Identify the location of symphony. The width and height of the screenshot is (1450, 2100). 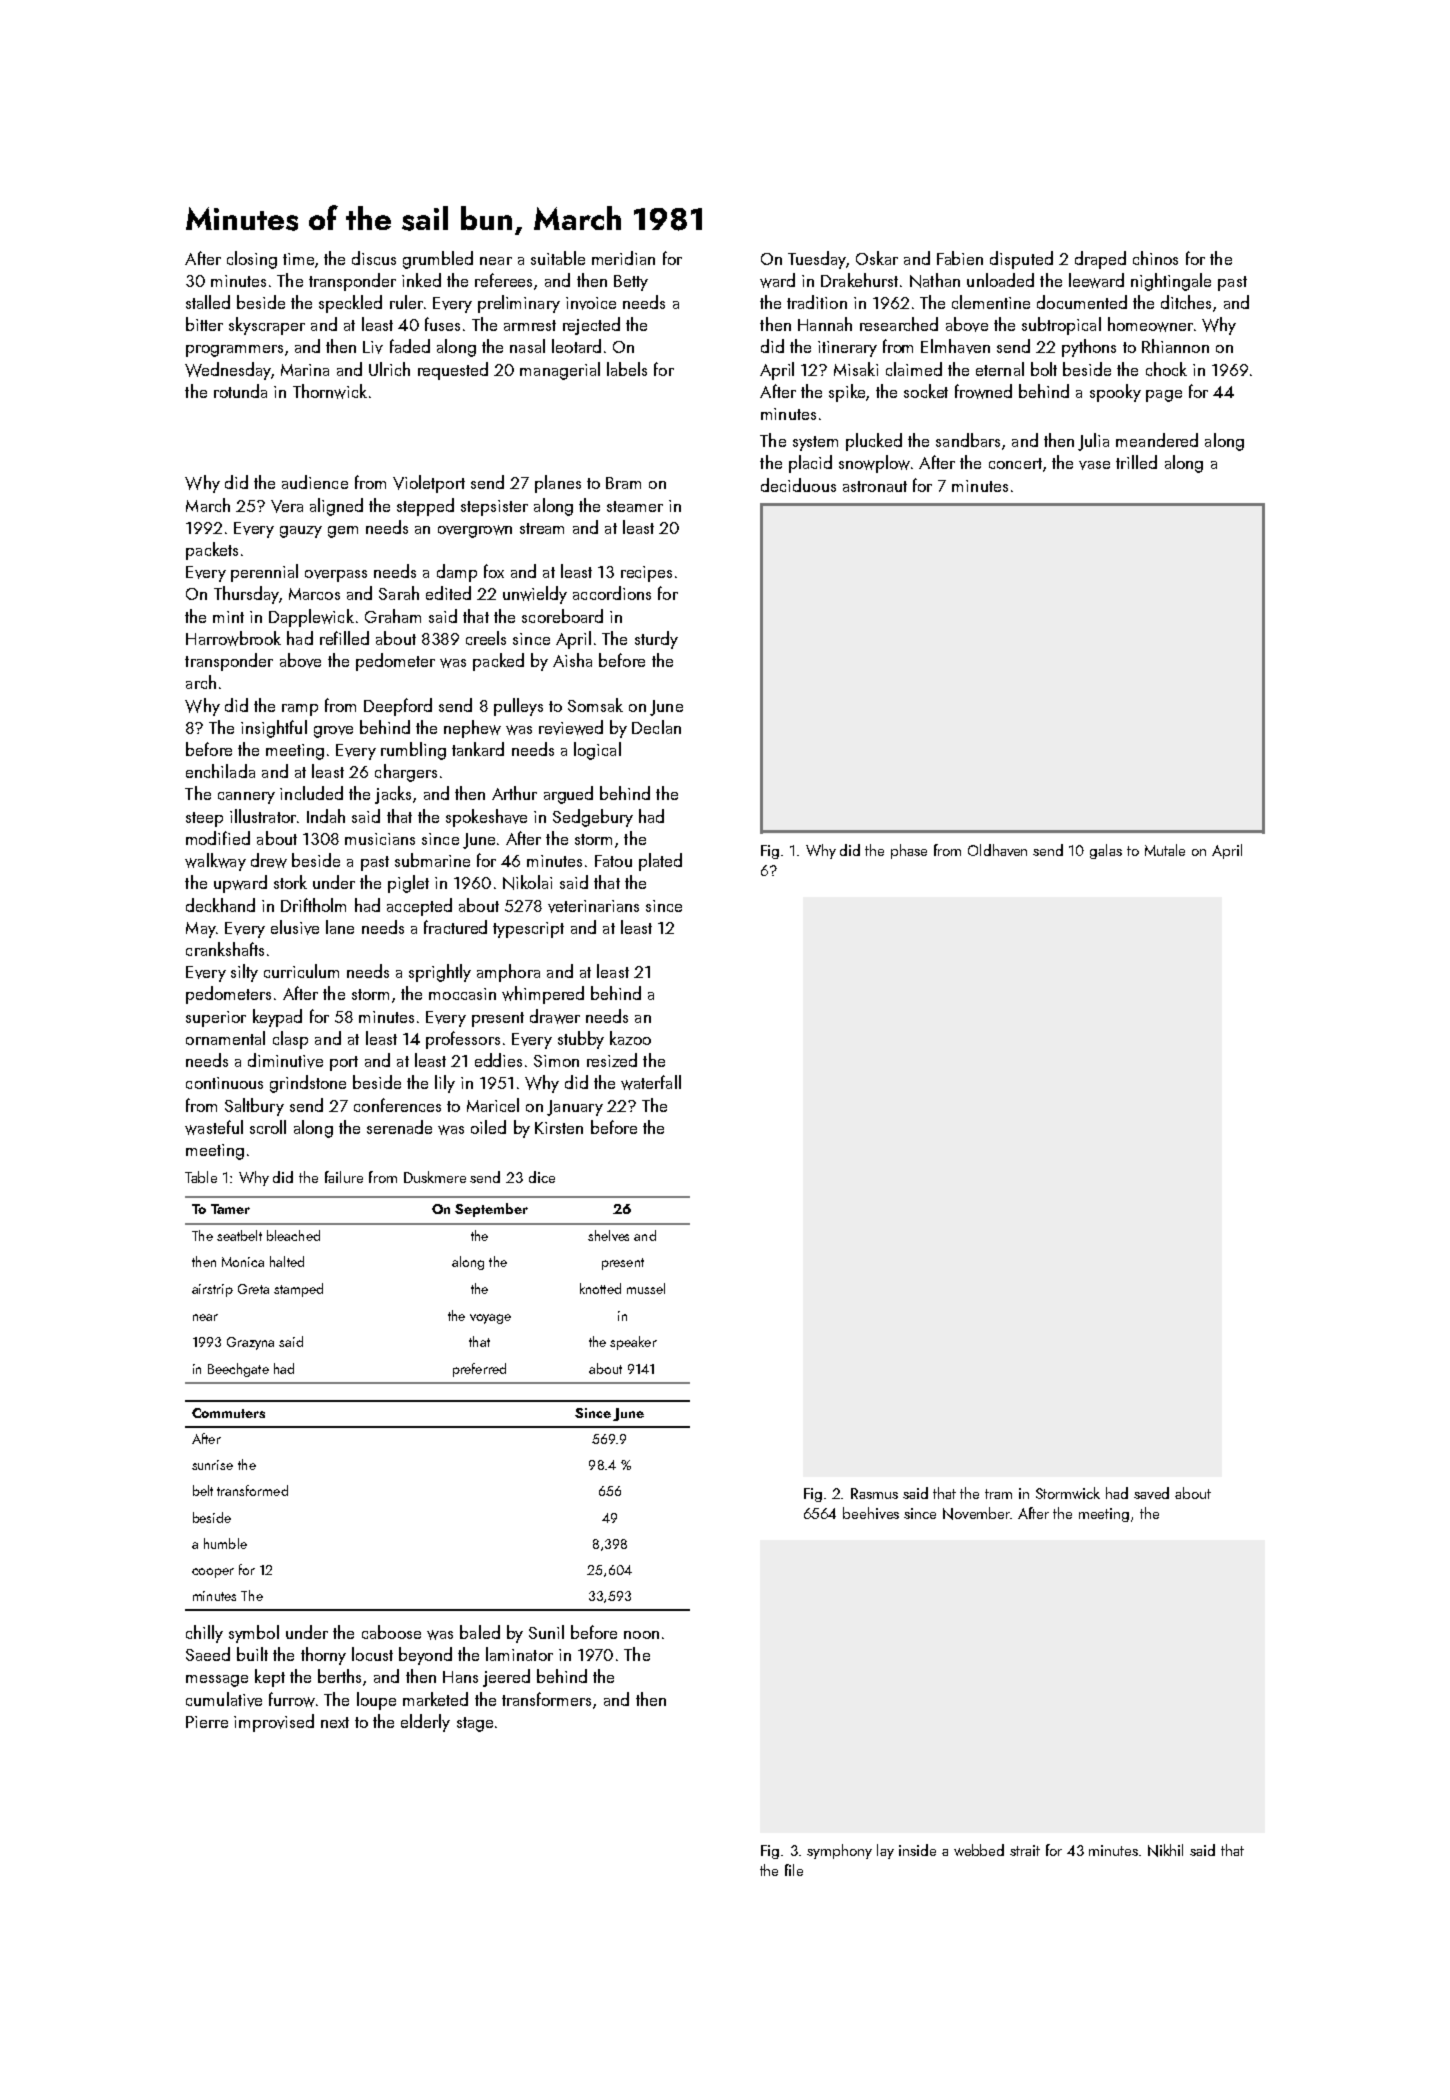
(839, 1851).
